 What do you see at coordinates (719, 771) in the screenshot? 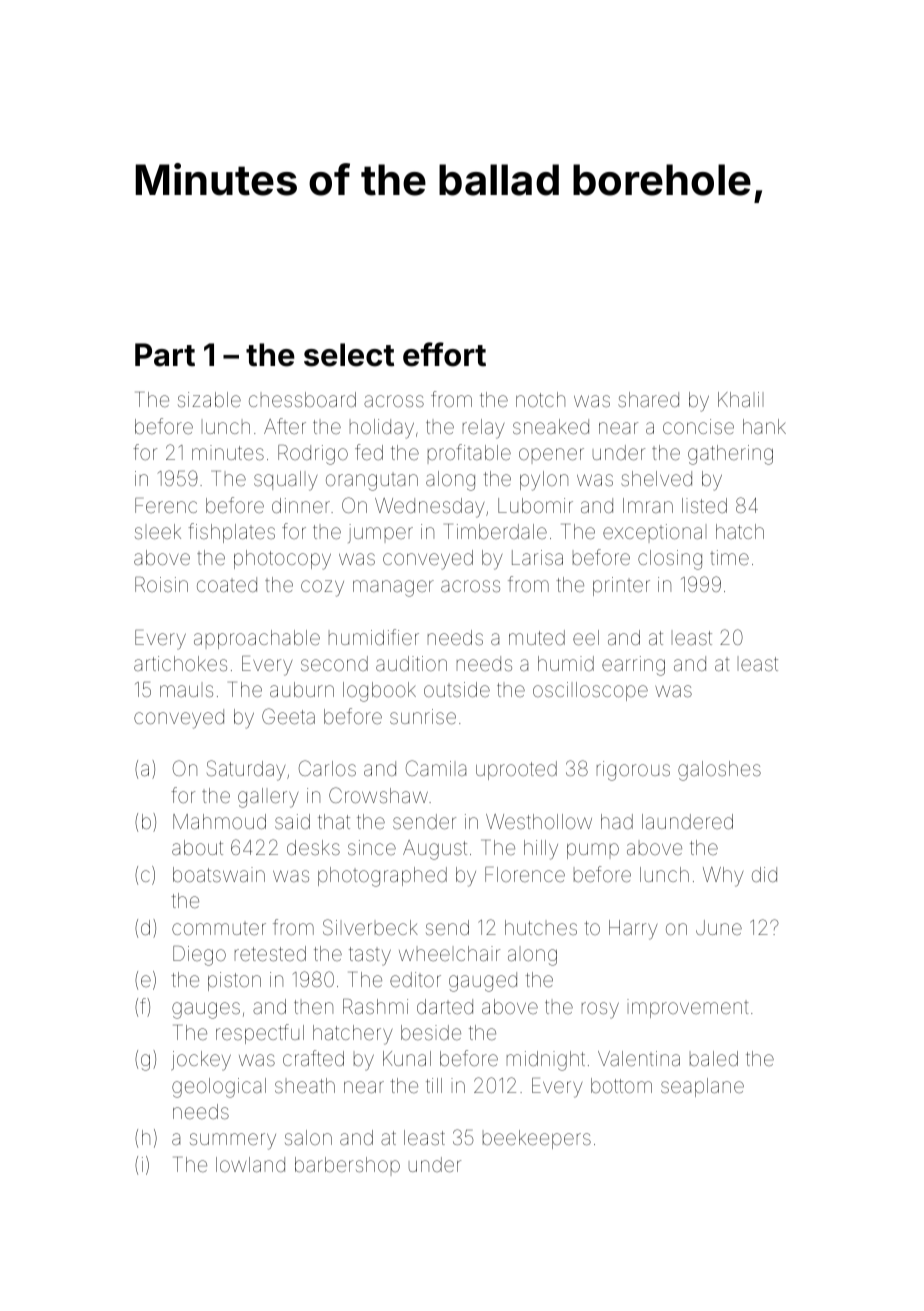
I see `galoshes` at bounding box center [719, 771].
